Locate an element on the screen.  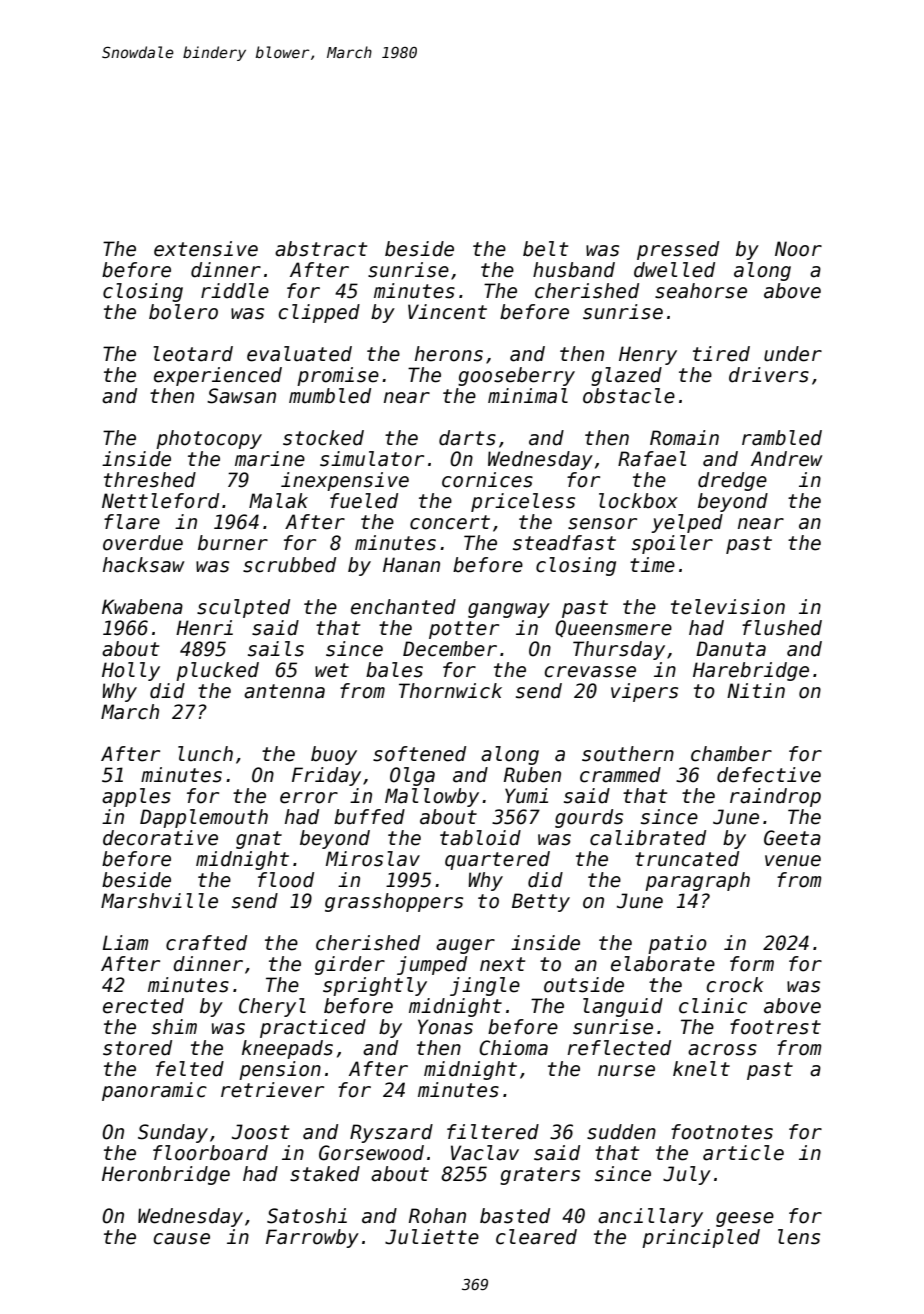
Holly is located at coordinates (131, 671).
